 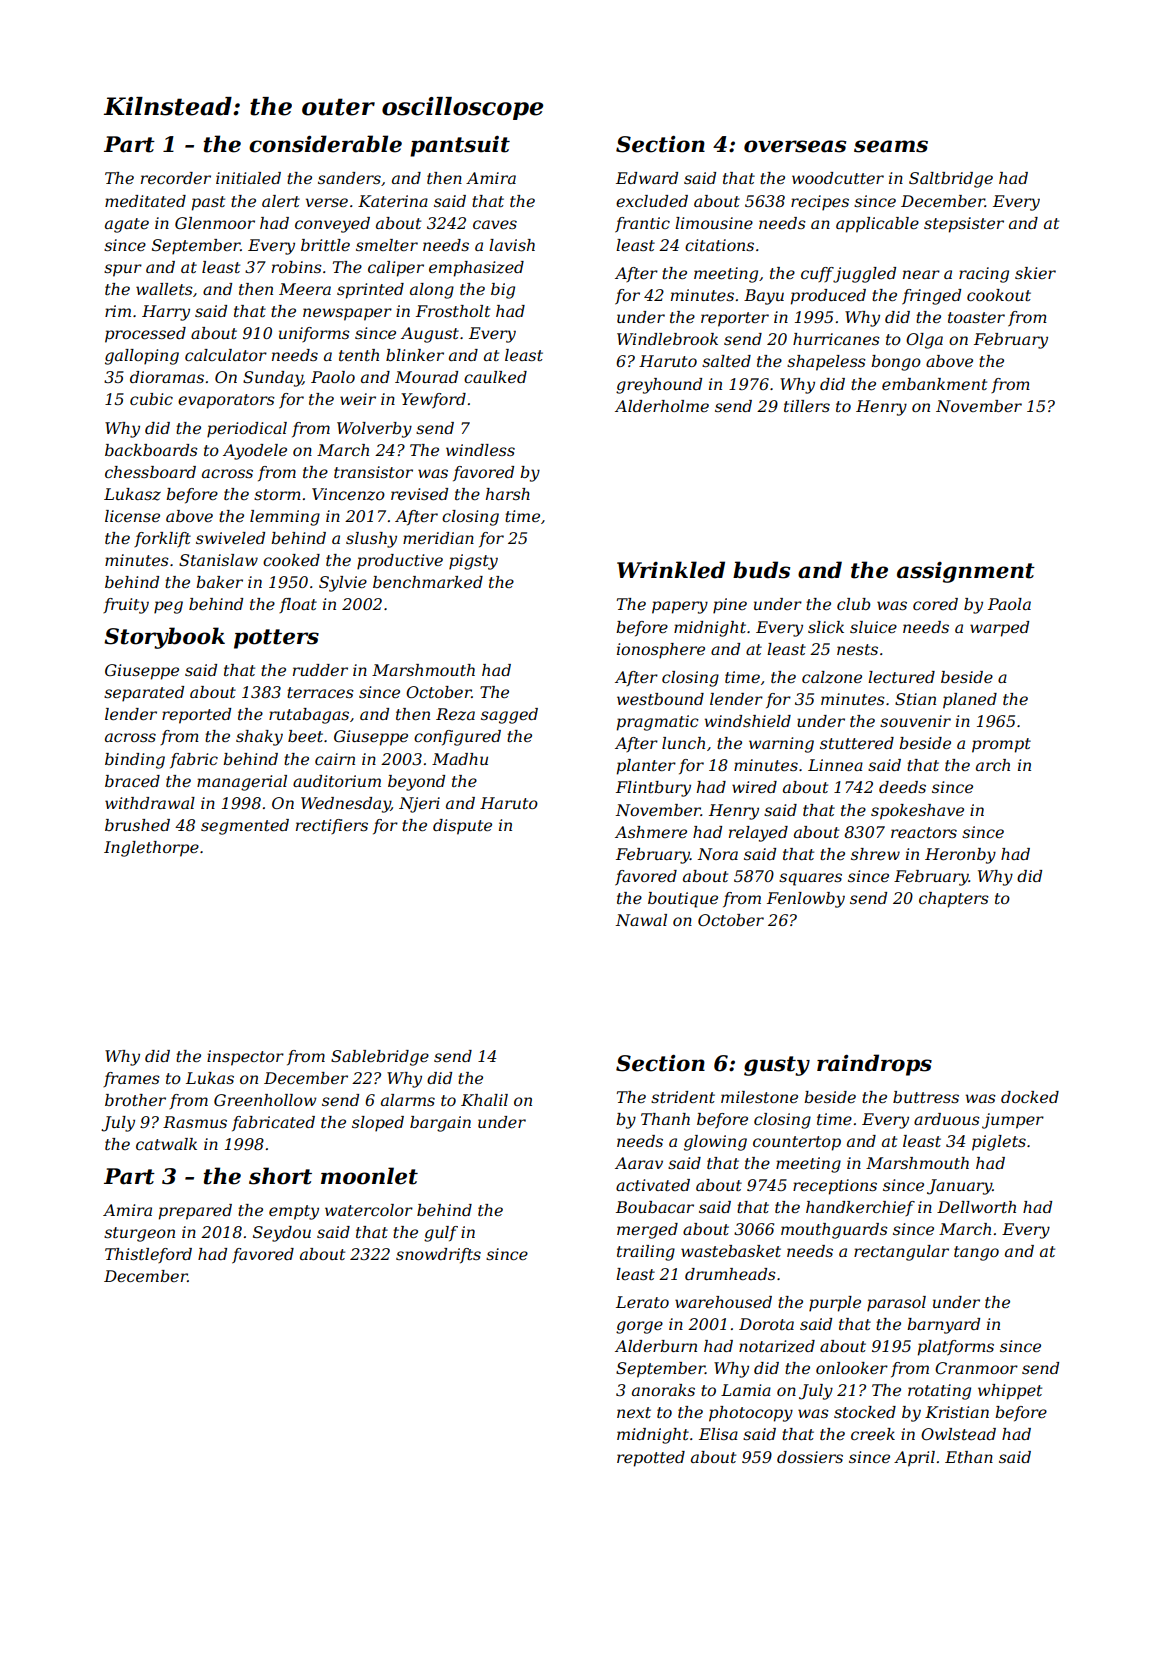 I want to click on buds, so click(x=761, y=570).
